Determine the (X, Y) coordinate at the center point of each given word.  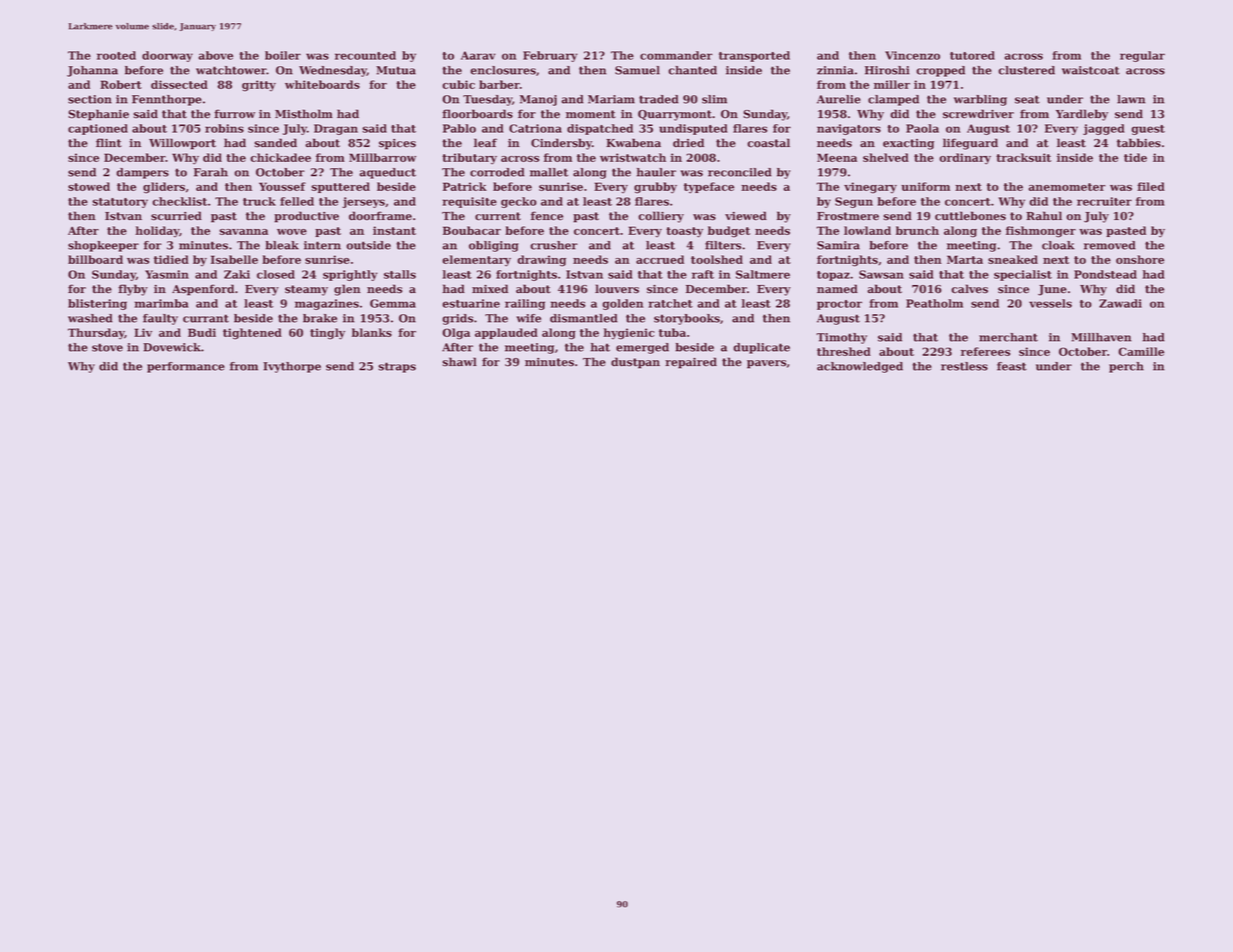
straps (397, 367)
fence (547, 216)
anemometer (1067, 187)
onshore (1140, 259)
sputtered (340, 187)
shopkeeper (103, 246)
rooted (116, 55)
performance (186, 367)
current (498, 216)
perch (1126, 367)
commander (676, 55)
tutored (972, 55)
